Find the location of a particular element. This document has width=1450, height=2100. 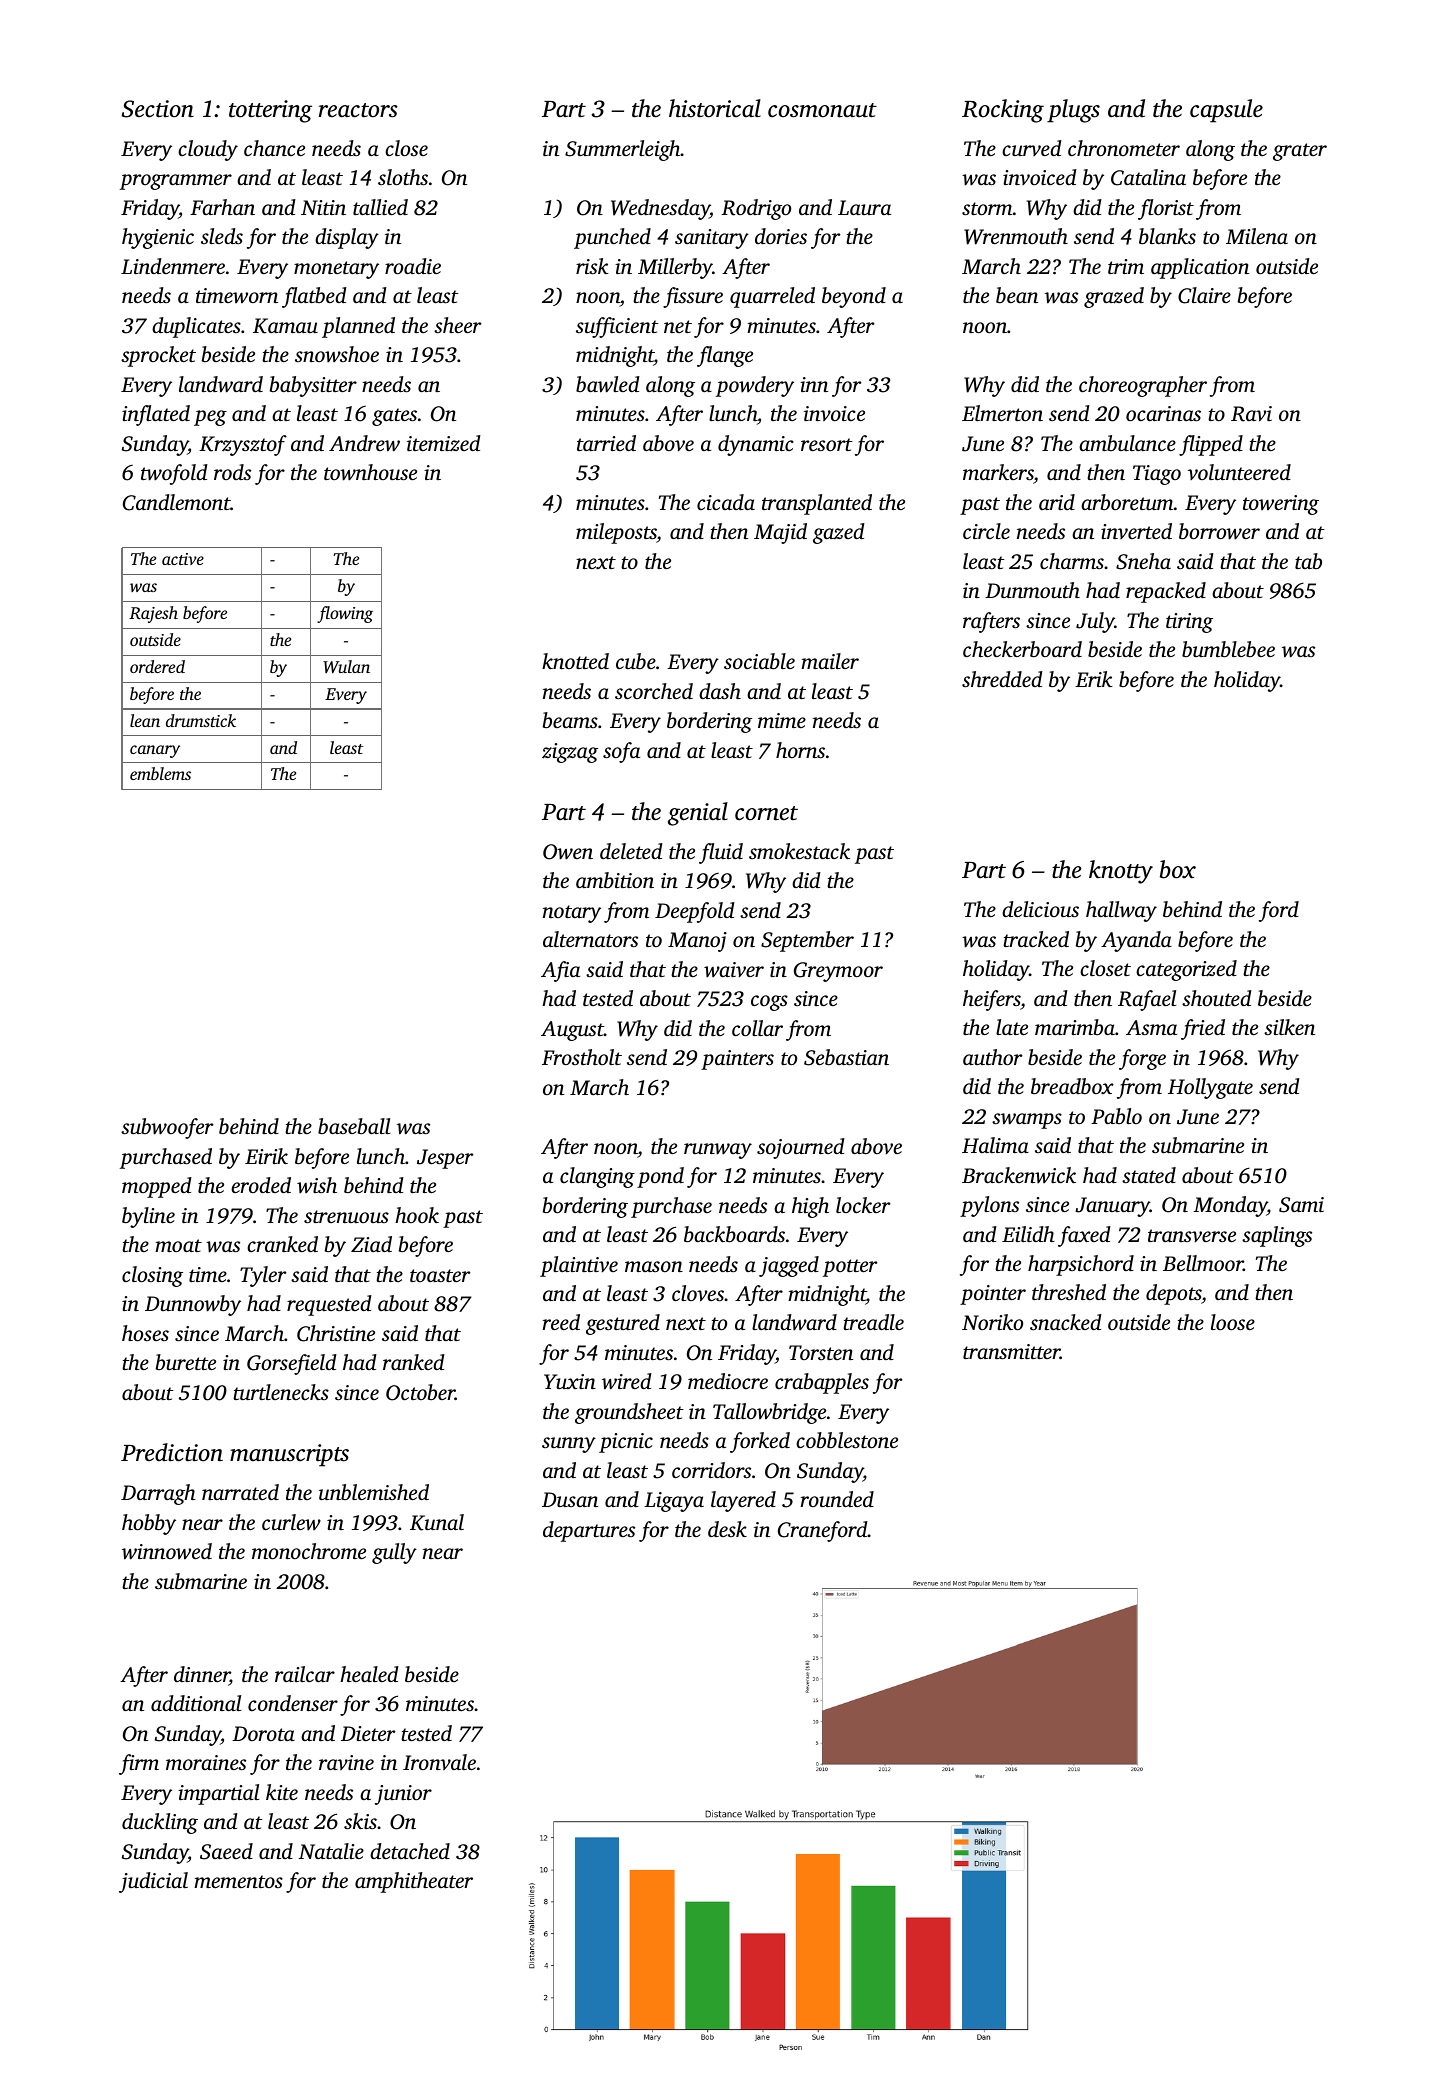

reactors is located at coordinates (358, 110).
